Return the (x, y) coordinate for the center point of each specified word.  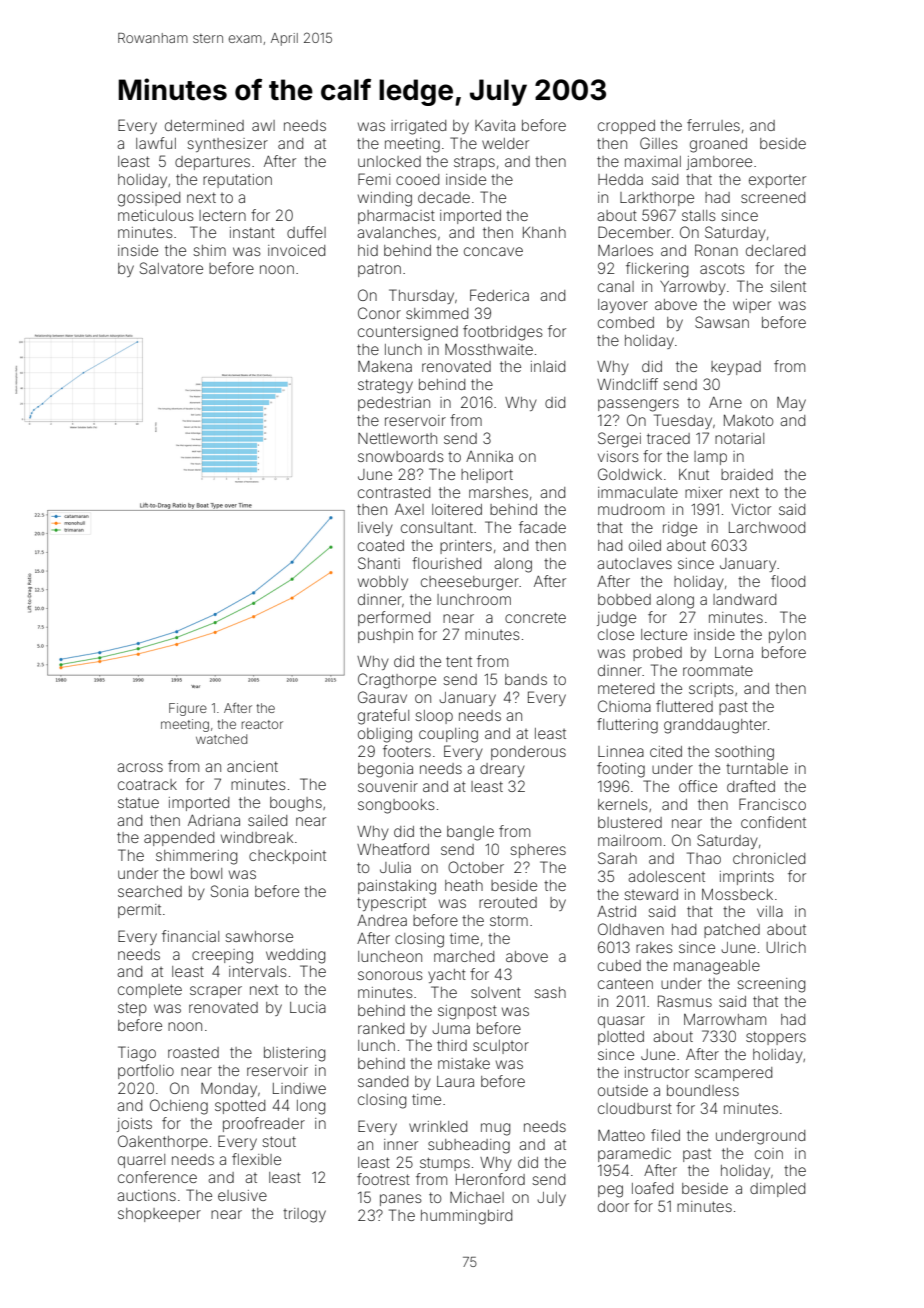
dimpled (777, 1190)
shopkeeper (159, 1215)
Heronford (490, 1179)
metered (626, 688)
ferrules (713, 125)
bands (526, 679)
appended (179, 839)
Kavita (495, 125)
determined (204, 125)
